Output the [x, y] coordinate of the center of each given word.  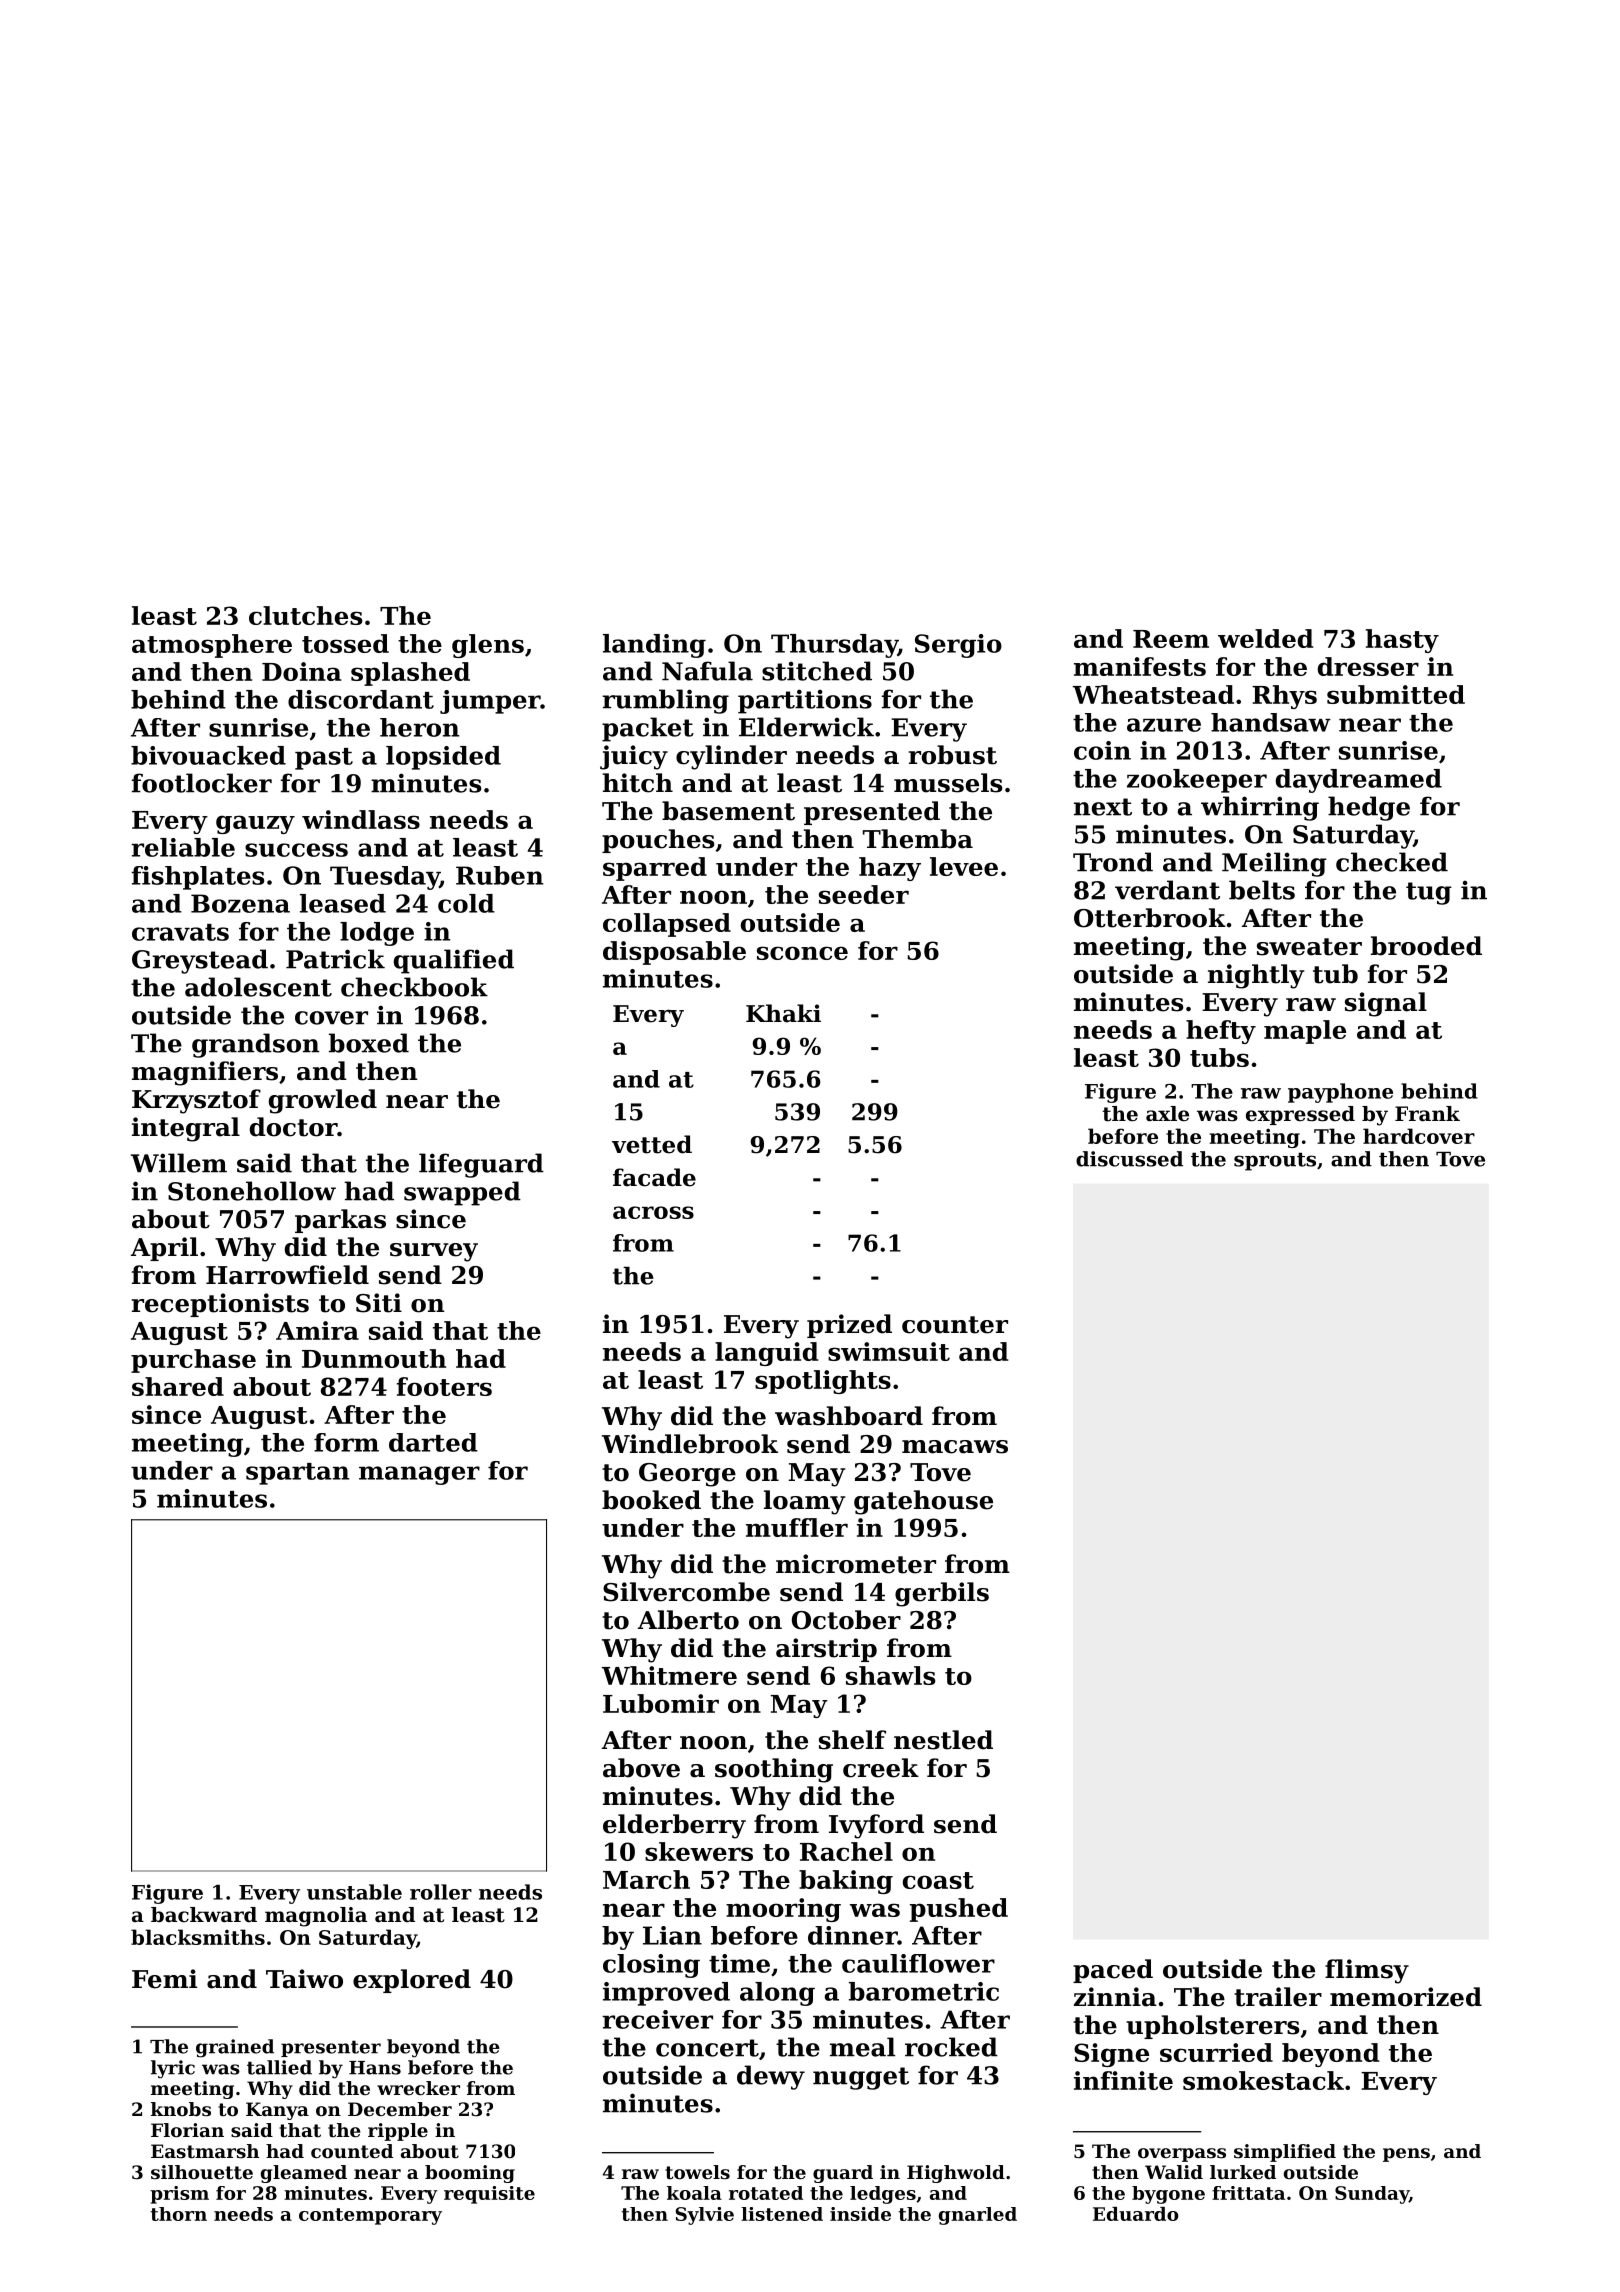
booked [651, 1500]
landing [654, 646]
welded [1265, 638]
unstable [354, 1892]
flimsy [1367, 1971]
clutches [305, 615]
